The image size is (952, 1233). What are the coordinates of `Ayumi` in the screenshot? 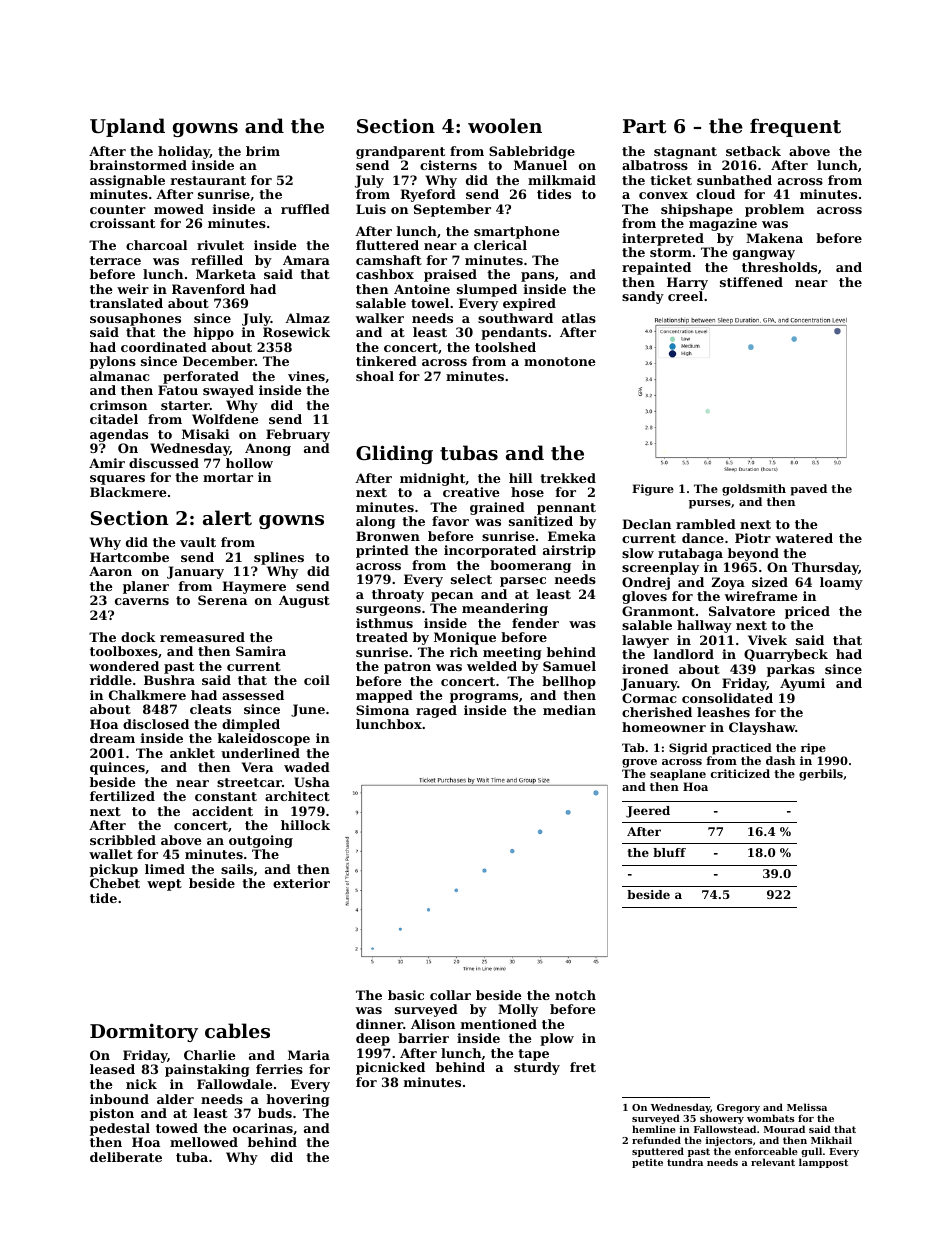 It's located at (802, 684).
